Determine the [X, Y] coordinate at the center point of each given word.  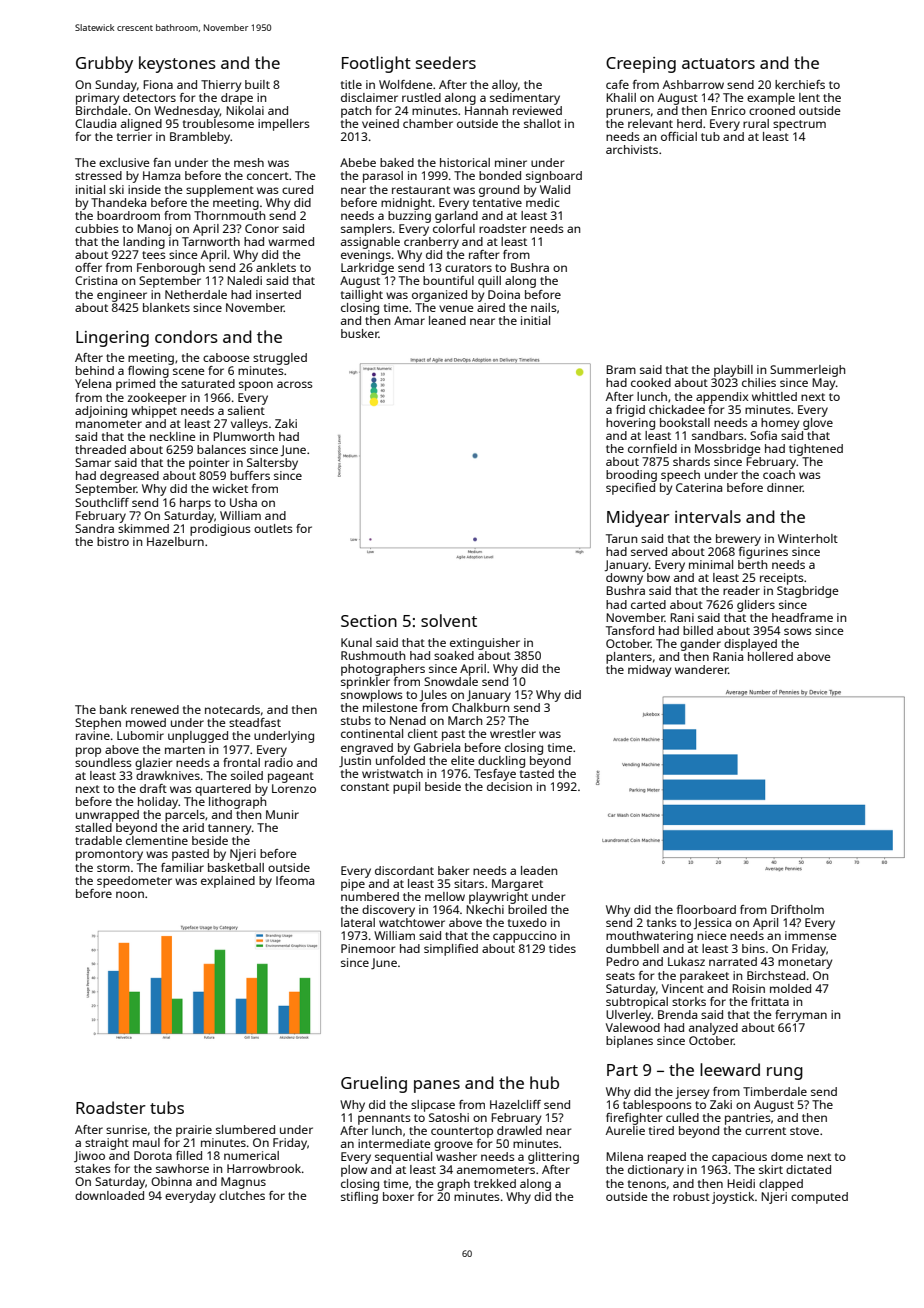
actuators [718, 63]
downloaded [109, 1195]
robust [691, 1196]
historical [465, 162]
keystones [177, 64]
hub [544, 1082]
